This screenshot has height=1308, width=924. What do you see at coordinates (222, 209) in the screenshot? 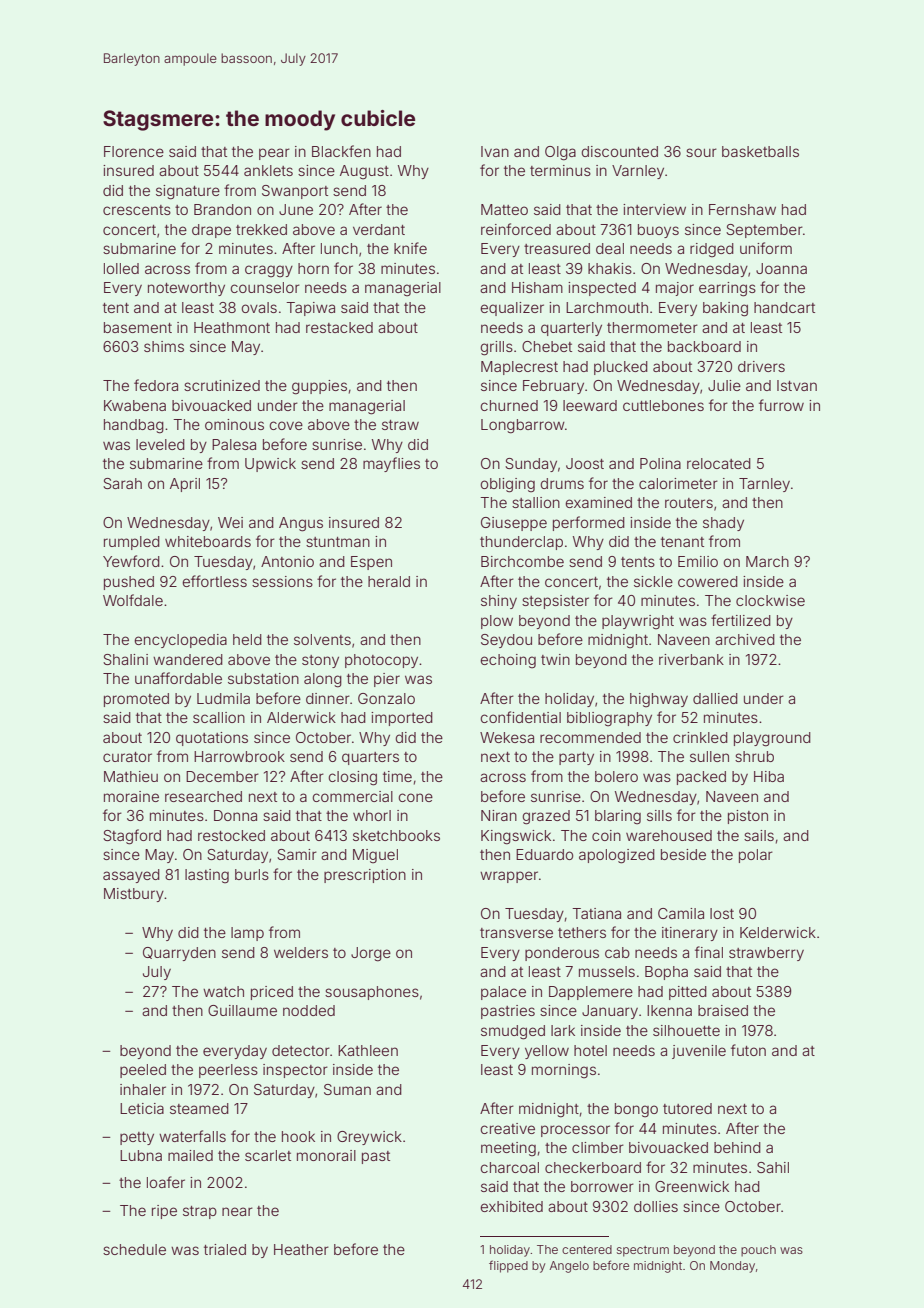
I see `Brandon` at bounding box center [222, 209].
